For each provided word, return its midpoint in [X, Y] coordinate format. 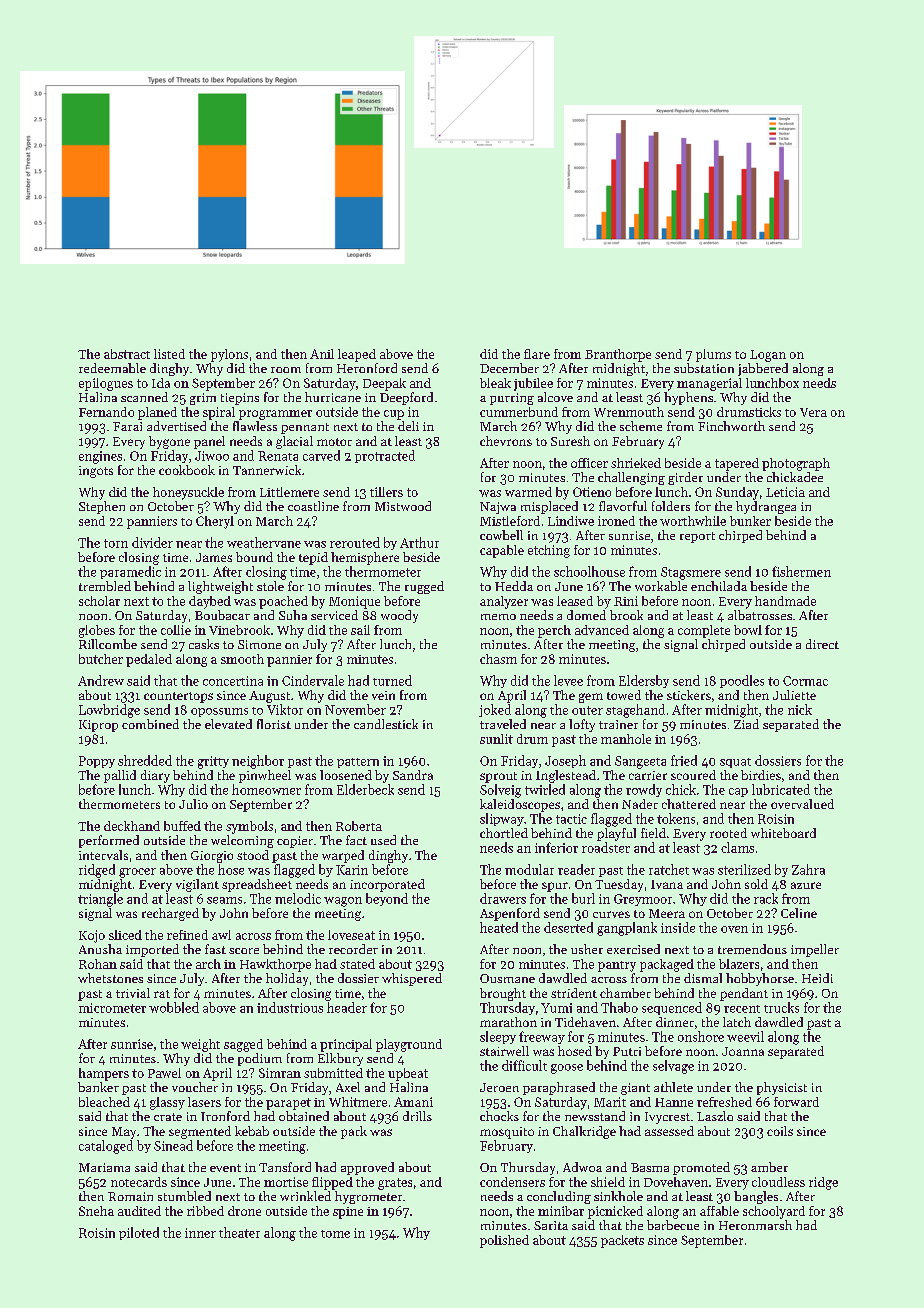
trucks [781, 1007]
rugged [424, 587]
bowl [748, 630]
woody [399, 616]
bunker [750, 521]
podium [260, 1059]
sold [756, 884]
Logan [768, 356]
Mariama [104, 1167]
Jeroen [499, 1087]
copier [295, 842]
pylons [229, 355]
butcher [101, 659]
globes [97, 631]
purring [512, 399]
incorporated [387, 885]
